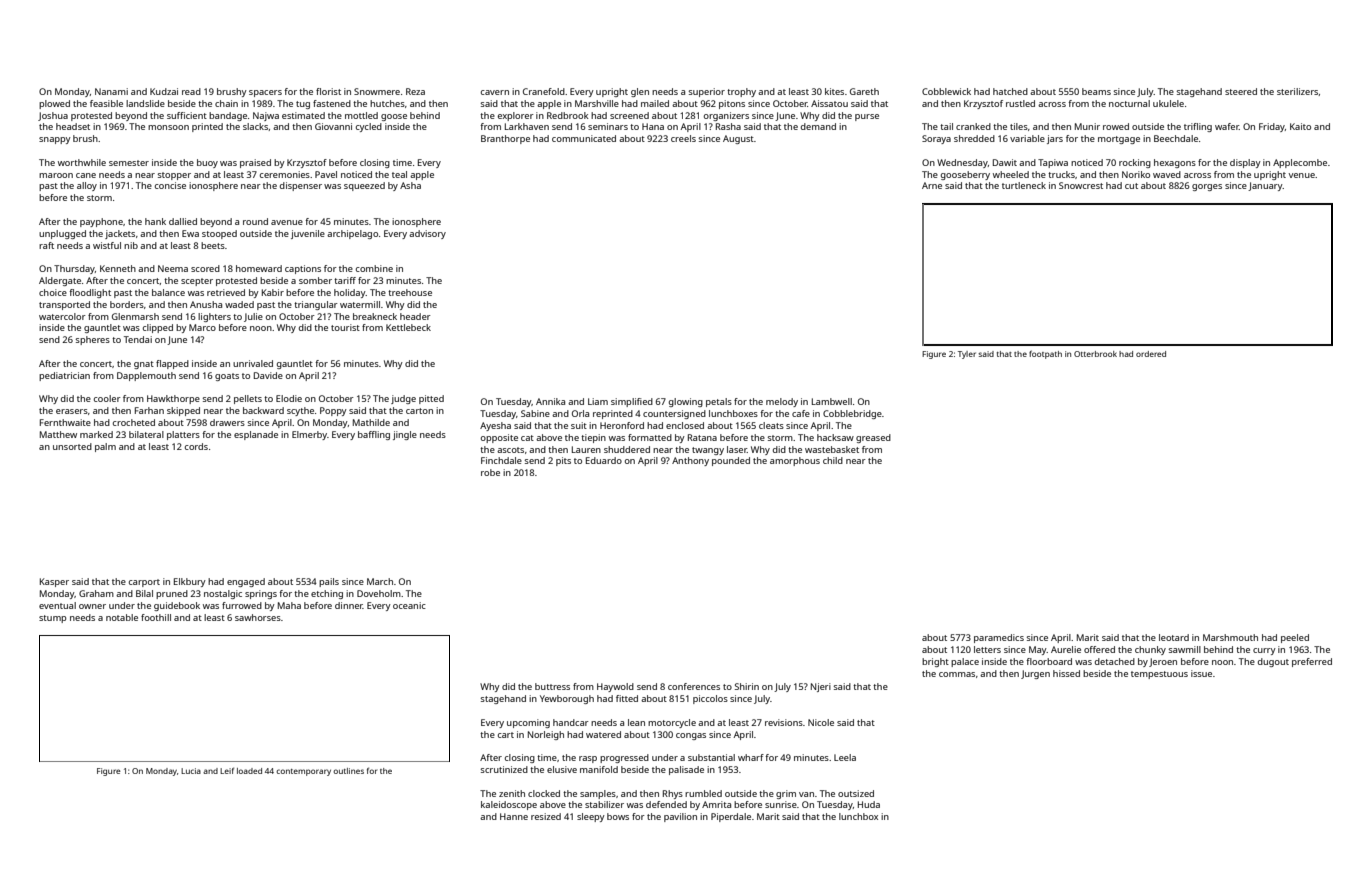  What do you see at coordinates (1297, 91) in the screenshot?
I see `sterilizers` at bounding box center [1297, 91].
